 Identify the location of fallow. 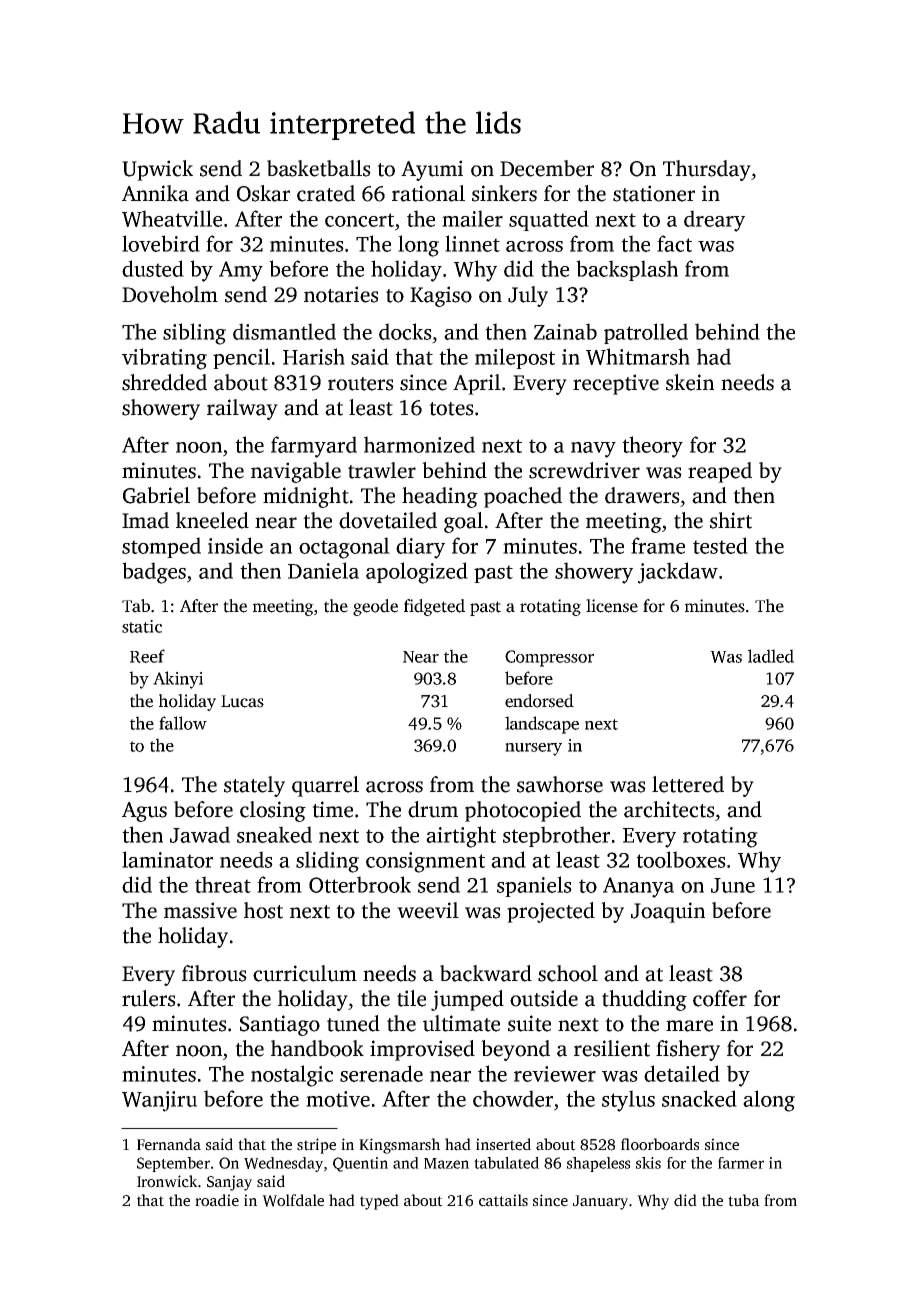
(183, 723).
